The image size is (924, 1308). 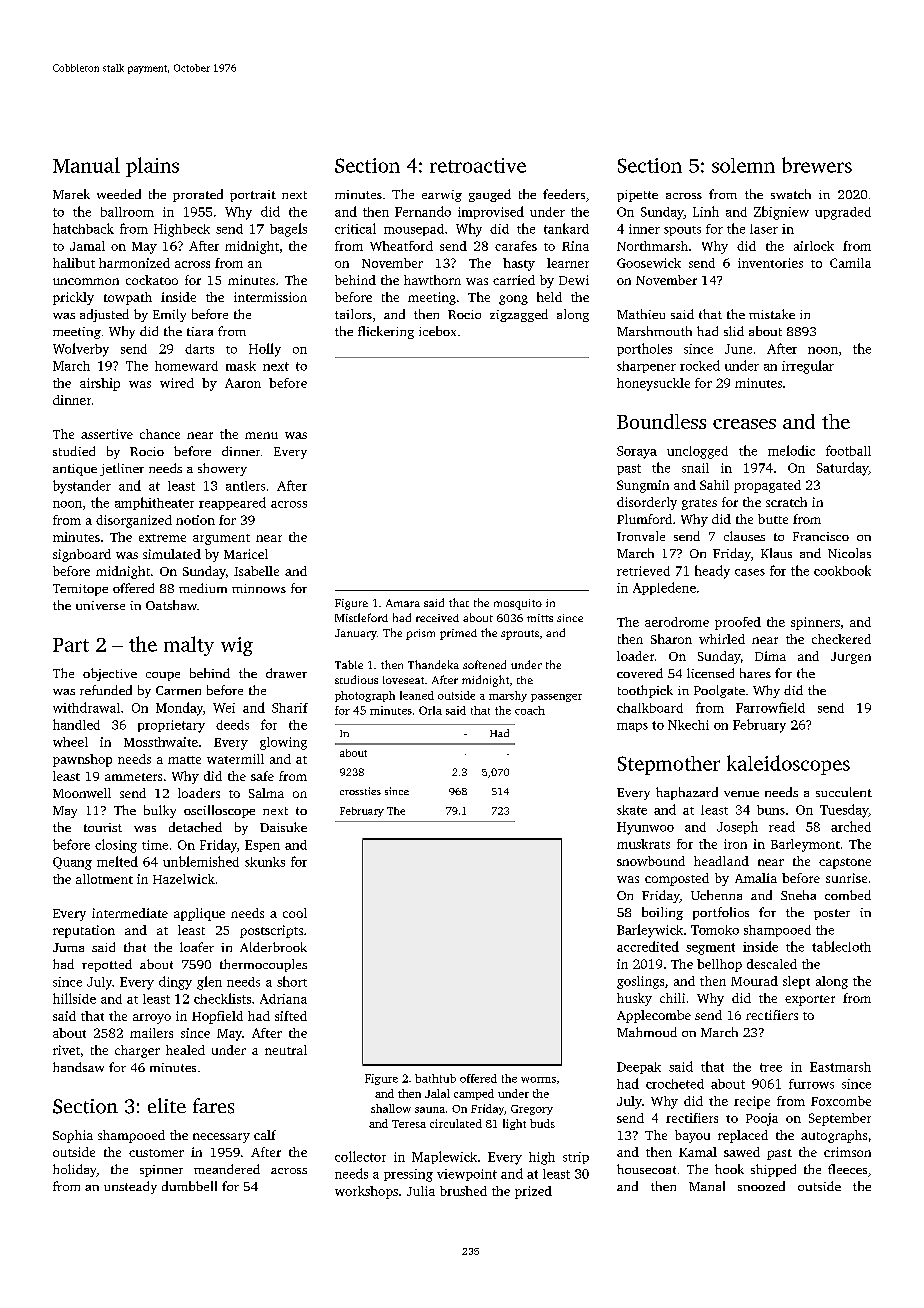 What do you see at coordinates (646, 367) in the screenshot?
I see `sharpener` at bounding box center [646, 367].
